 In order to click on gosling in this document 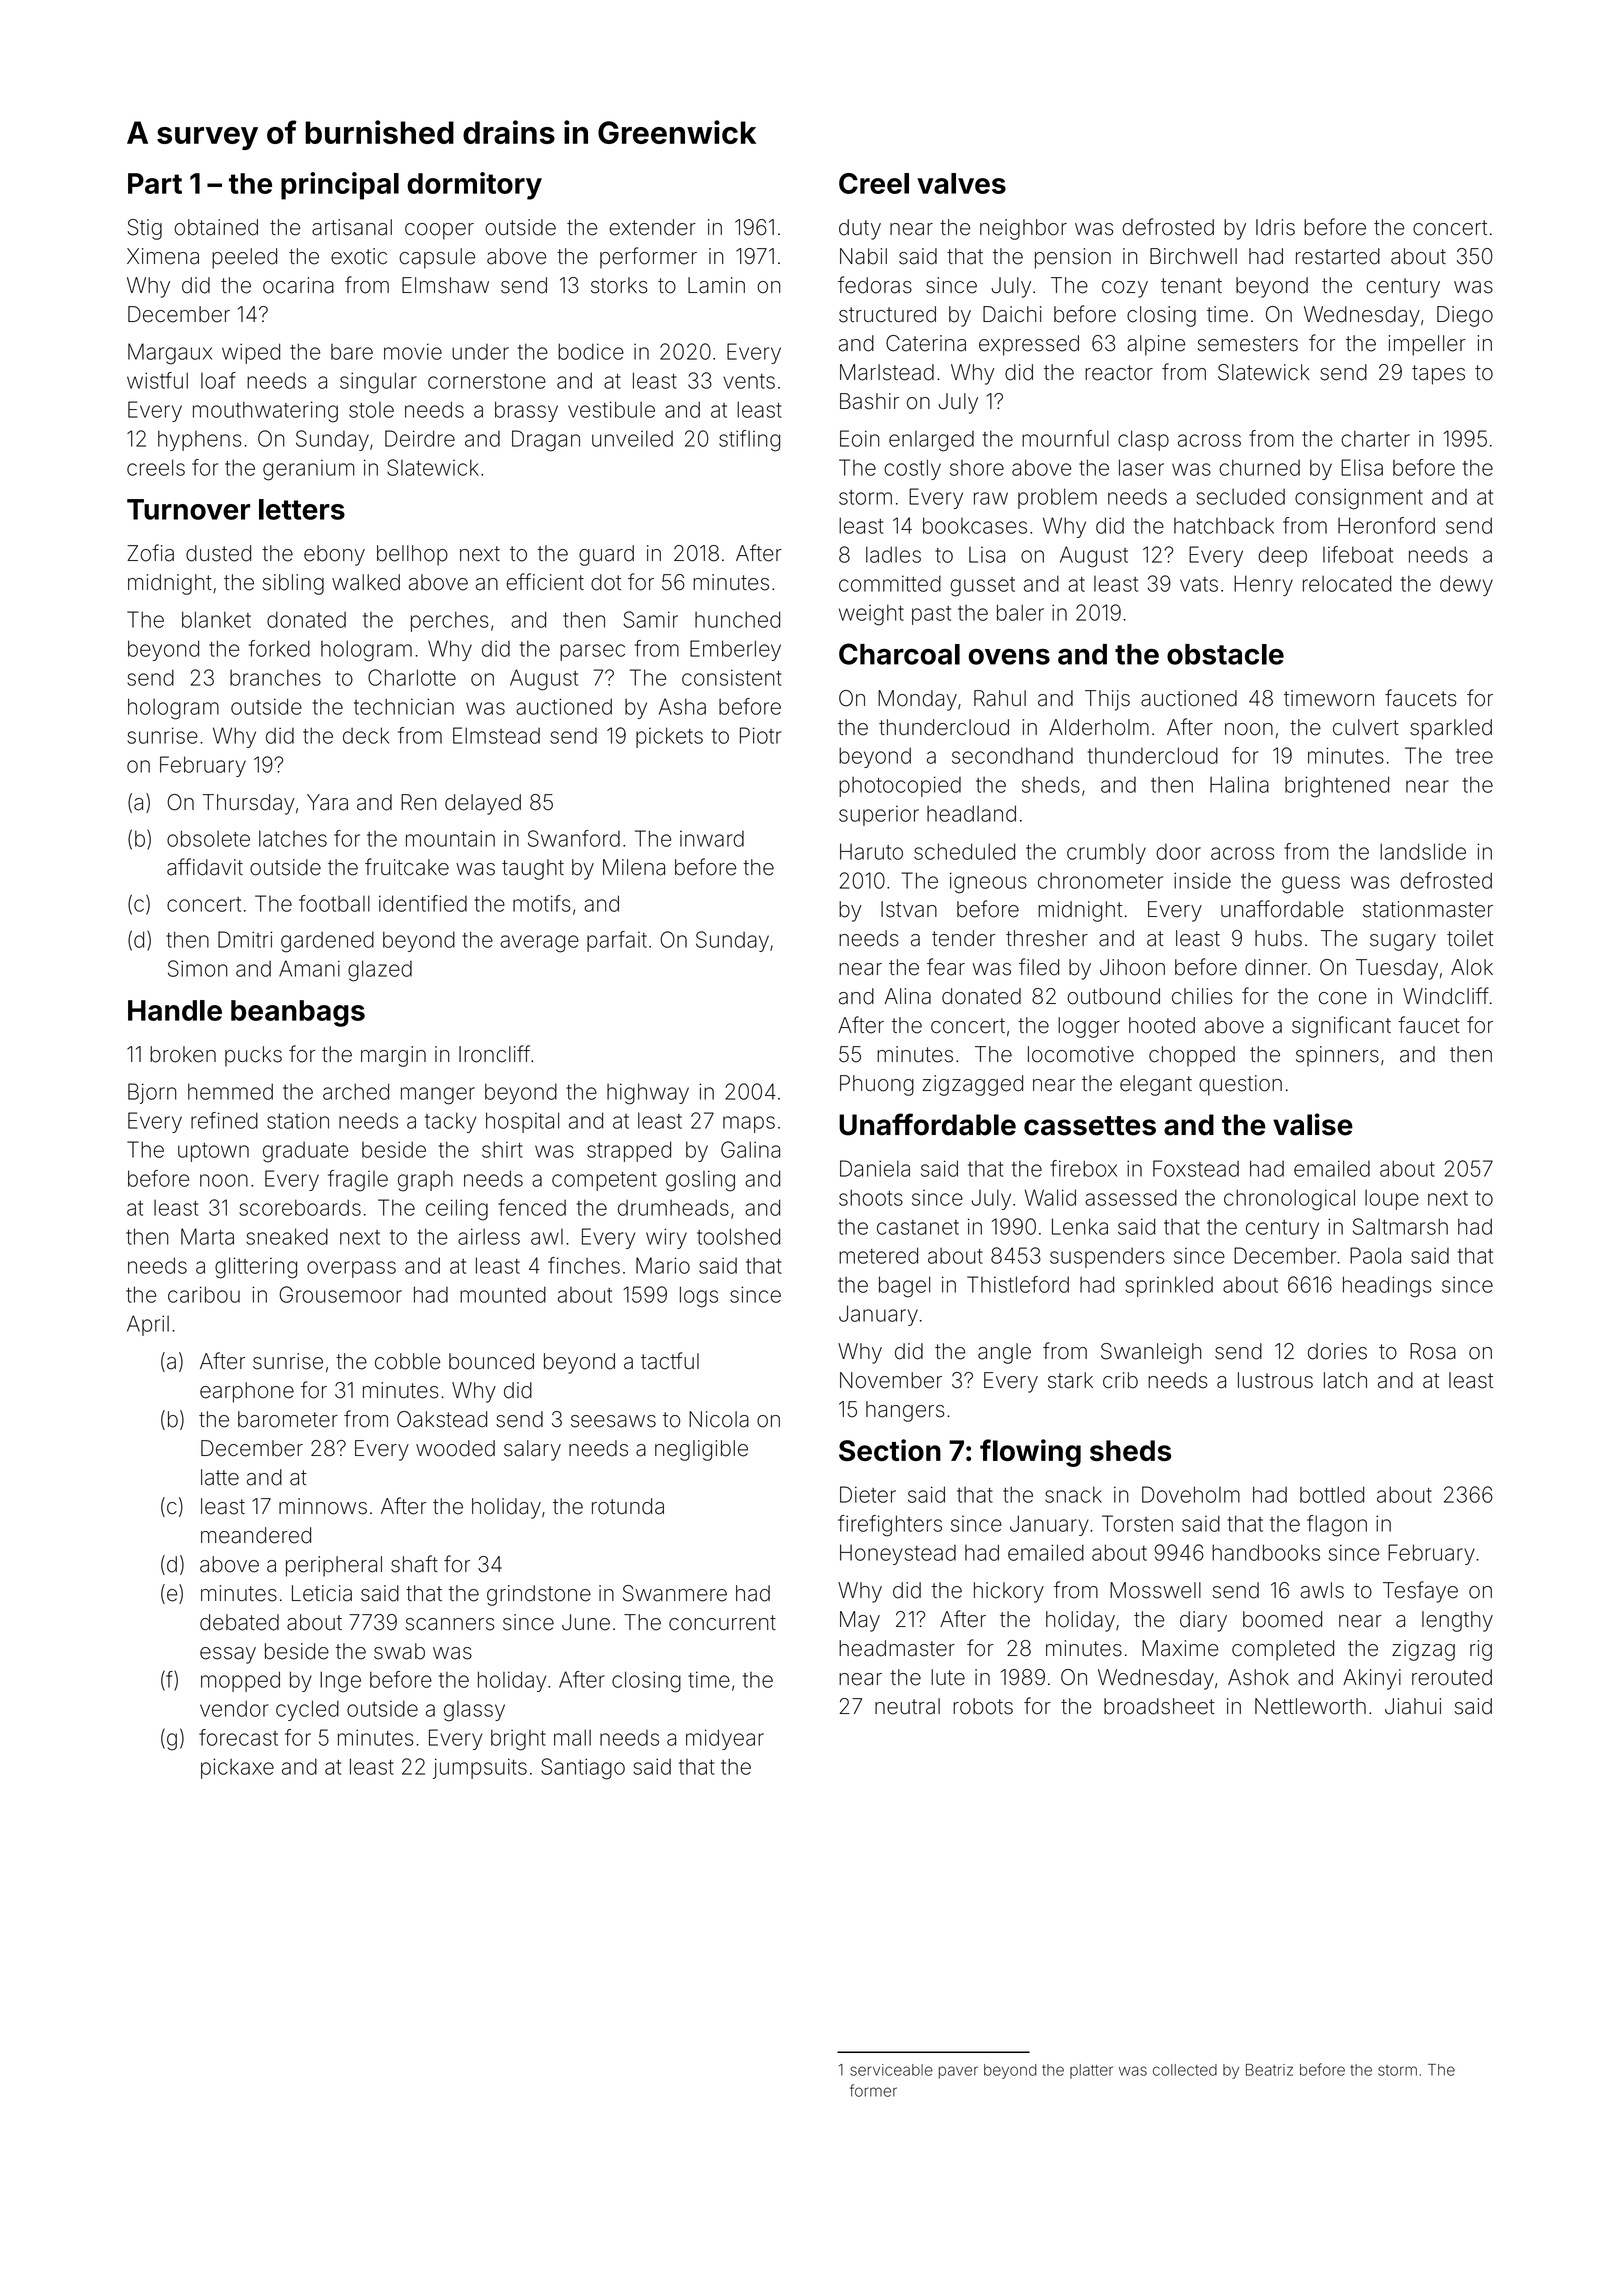, I will do `click(700, 1181)`.
